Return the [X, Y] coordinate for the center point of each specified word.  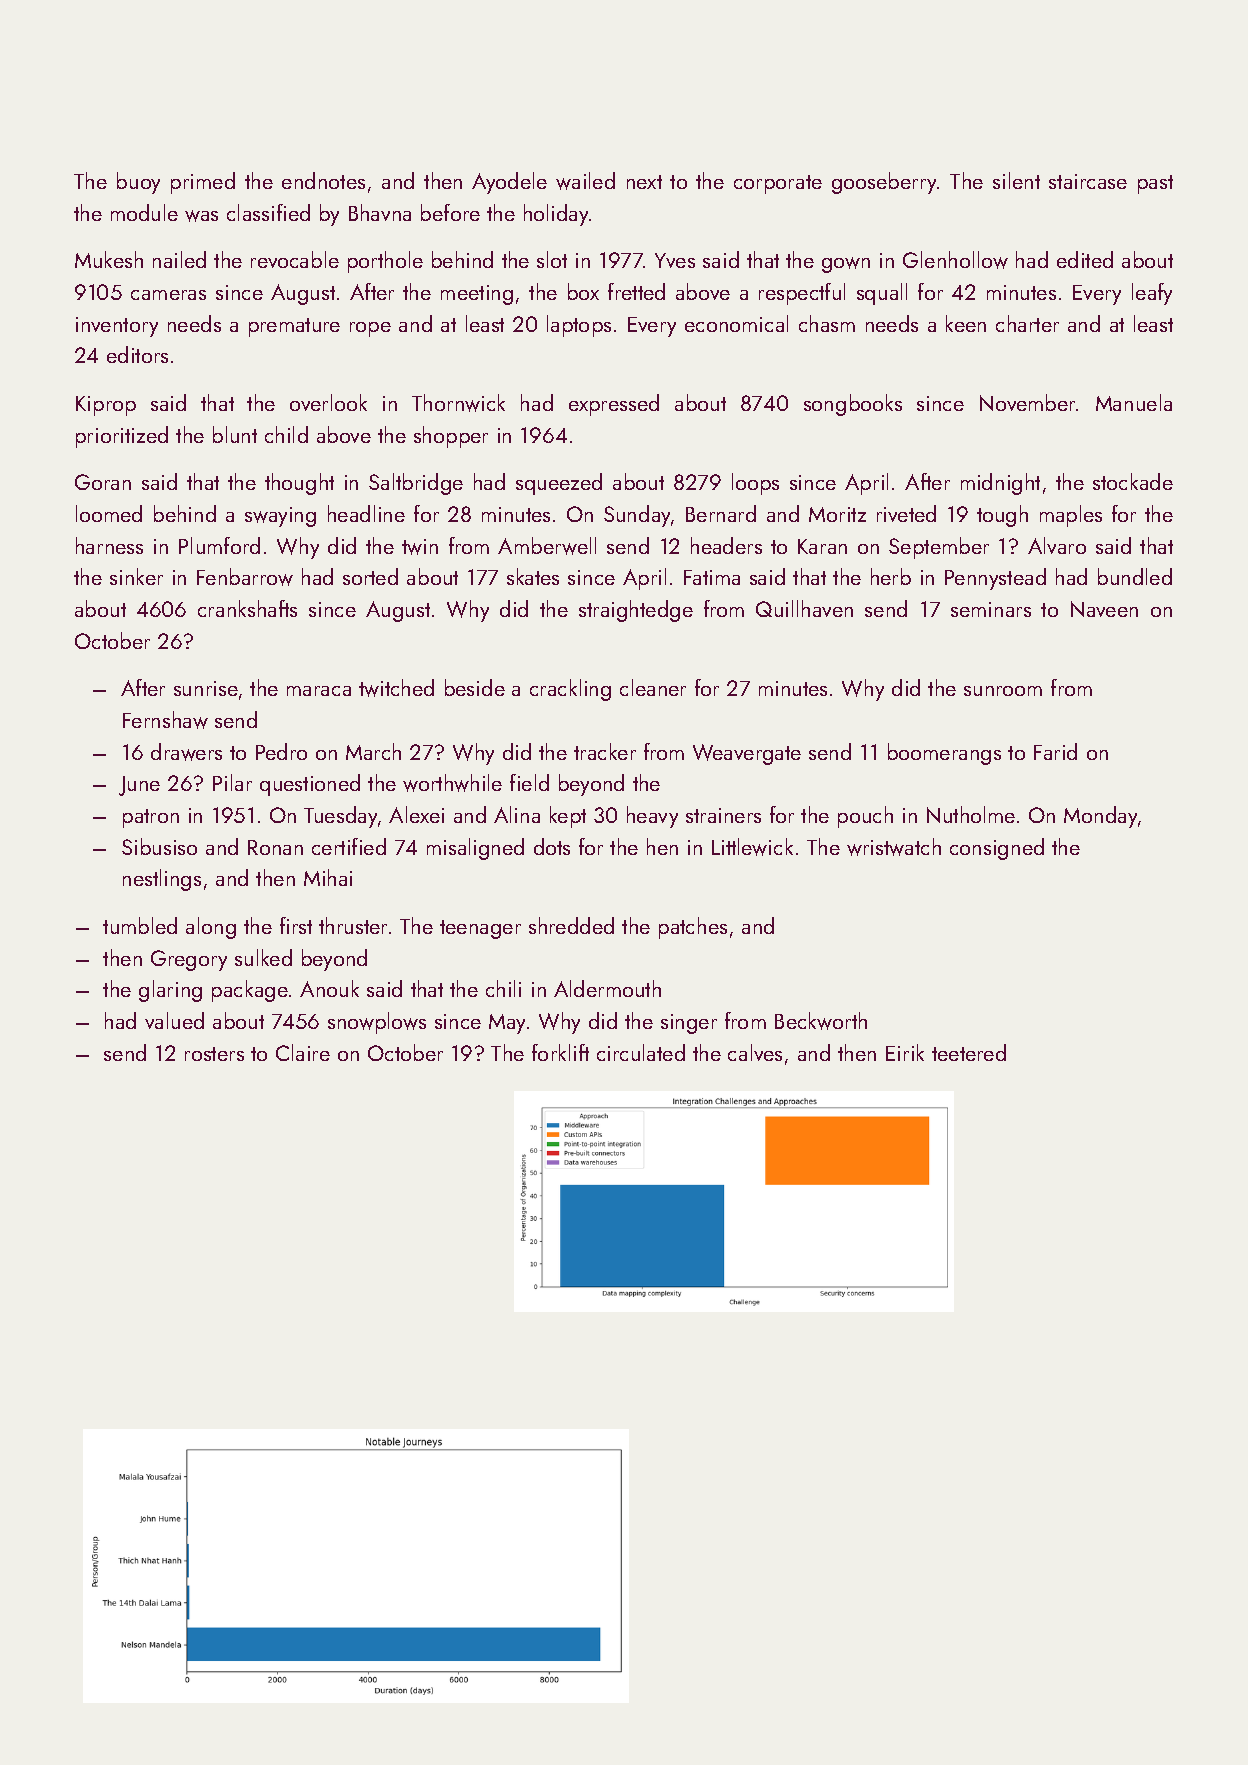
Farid [1055, 751]
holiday [556, 215]
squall [882, 294]
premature [294, 327]
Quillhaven [804, 608]
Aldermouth [607, 988]
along [211, 928]
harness [109, 545]
